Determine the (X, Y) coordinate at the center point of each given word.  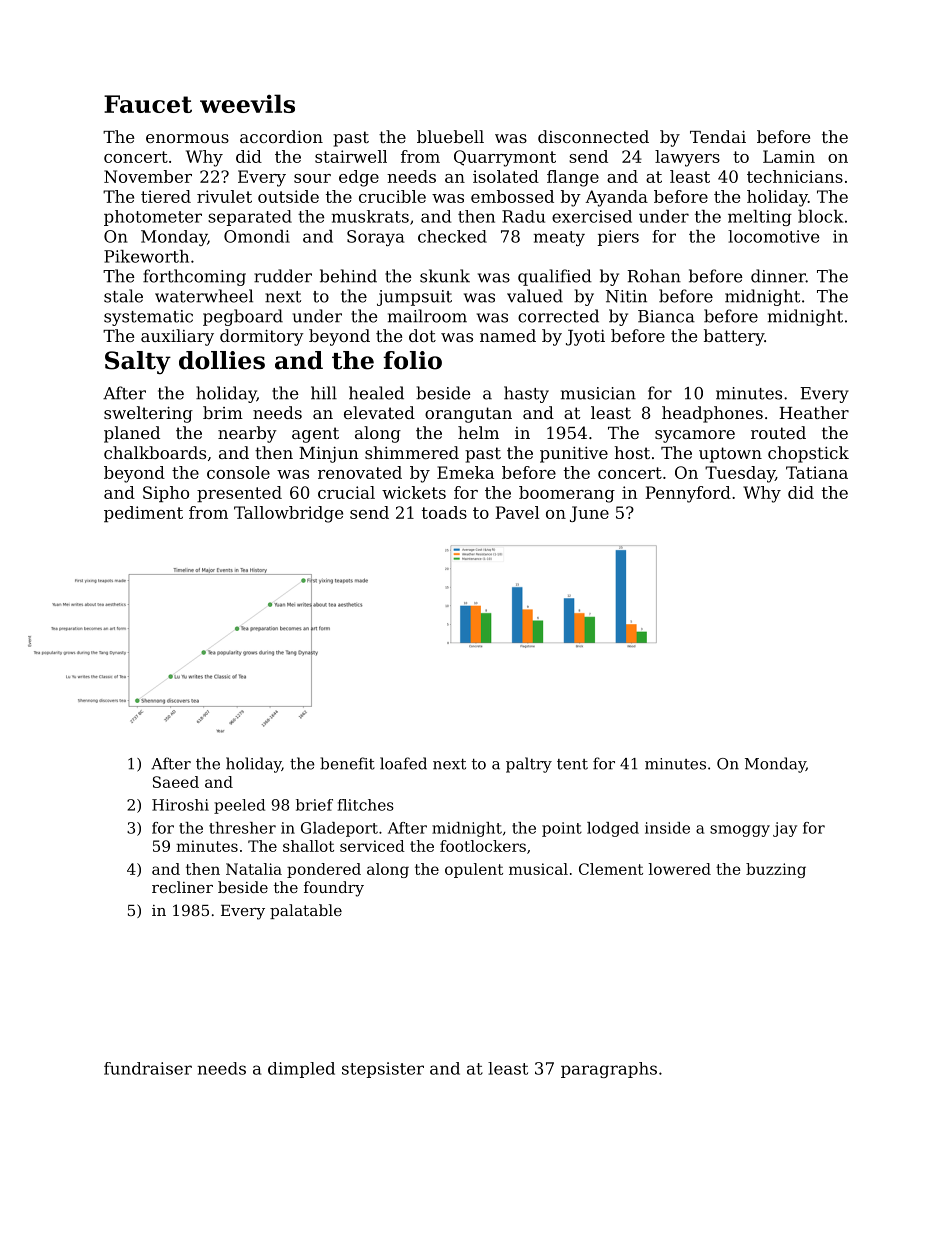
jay (785, 829)
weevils (247, 103)
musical (538, 869)
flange (573, 178)
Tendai (718, 136)
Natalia (254, 869)
